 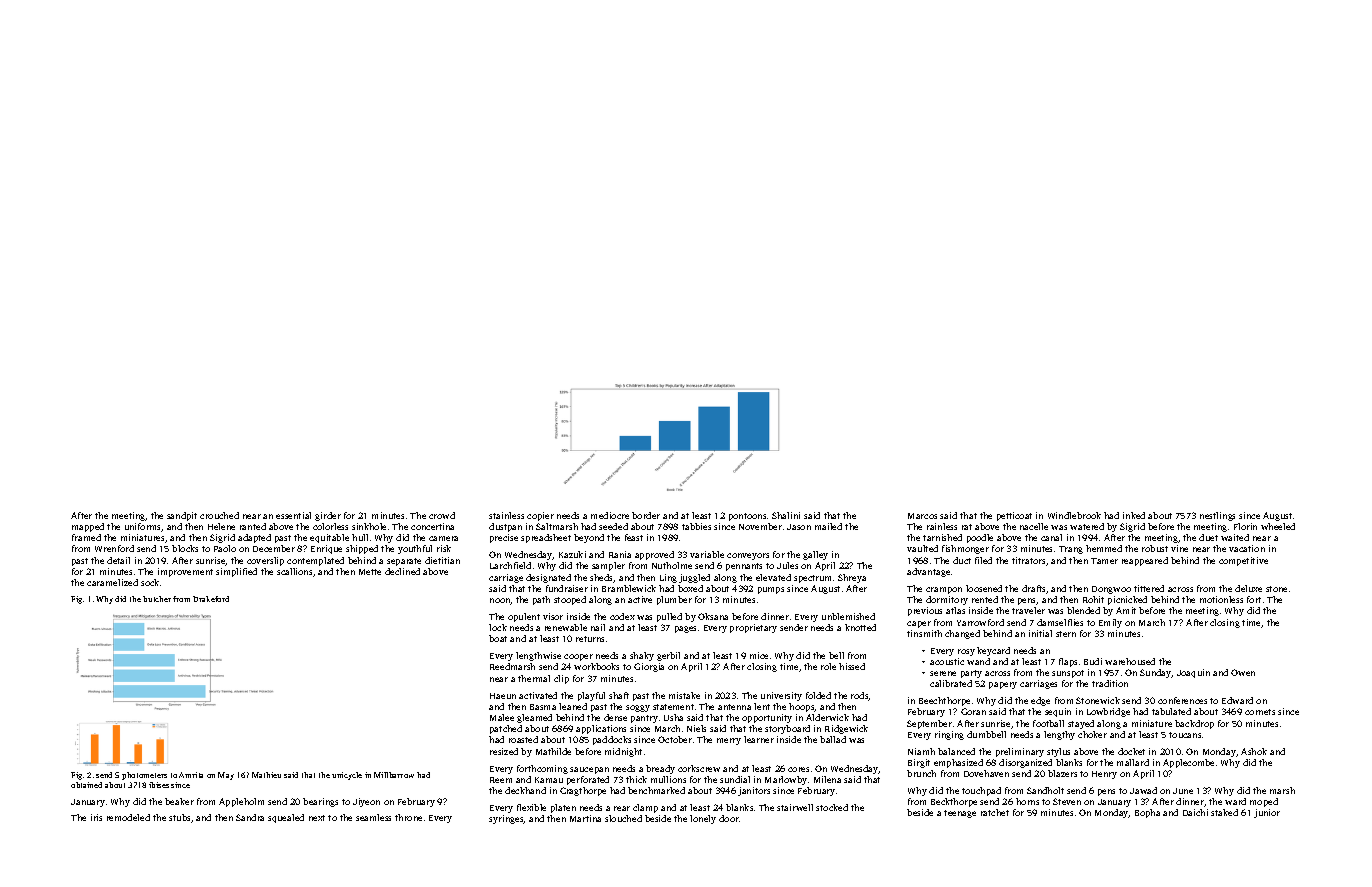 What do you see at coordinates (534, 678) in the screenshot?
I see `thermal` at bounding box center [534, 678].
